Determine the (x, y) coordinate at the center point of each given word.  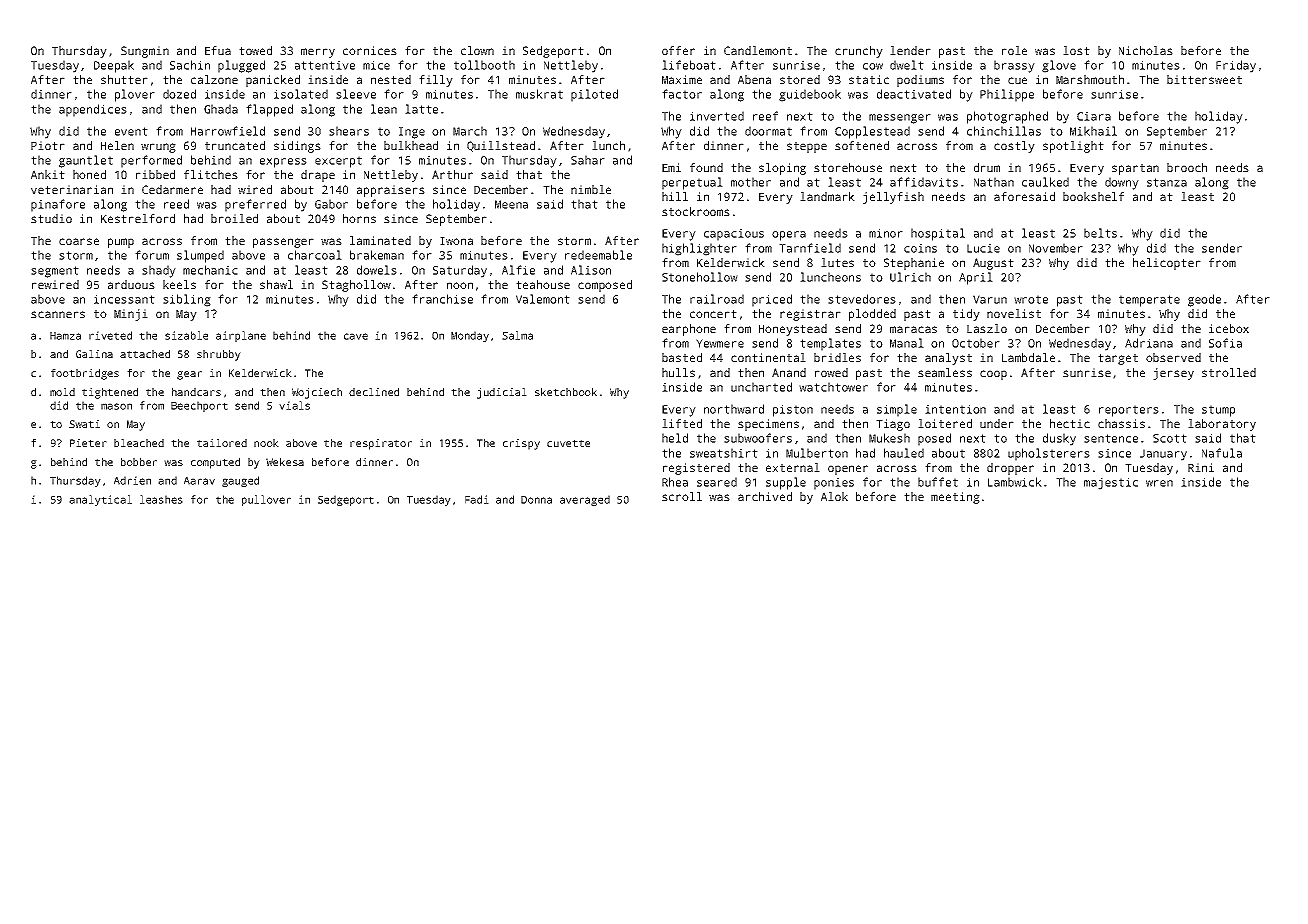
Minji (131, 315)
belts (1100, 233)
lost (1076, 50)
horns (359, 218)
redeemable (598, 255)
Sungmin (145, 52)
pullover (266, 500)
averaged (585, 500)
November (1056, 248)
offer (678, 50)
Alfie (518, 270)
